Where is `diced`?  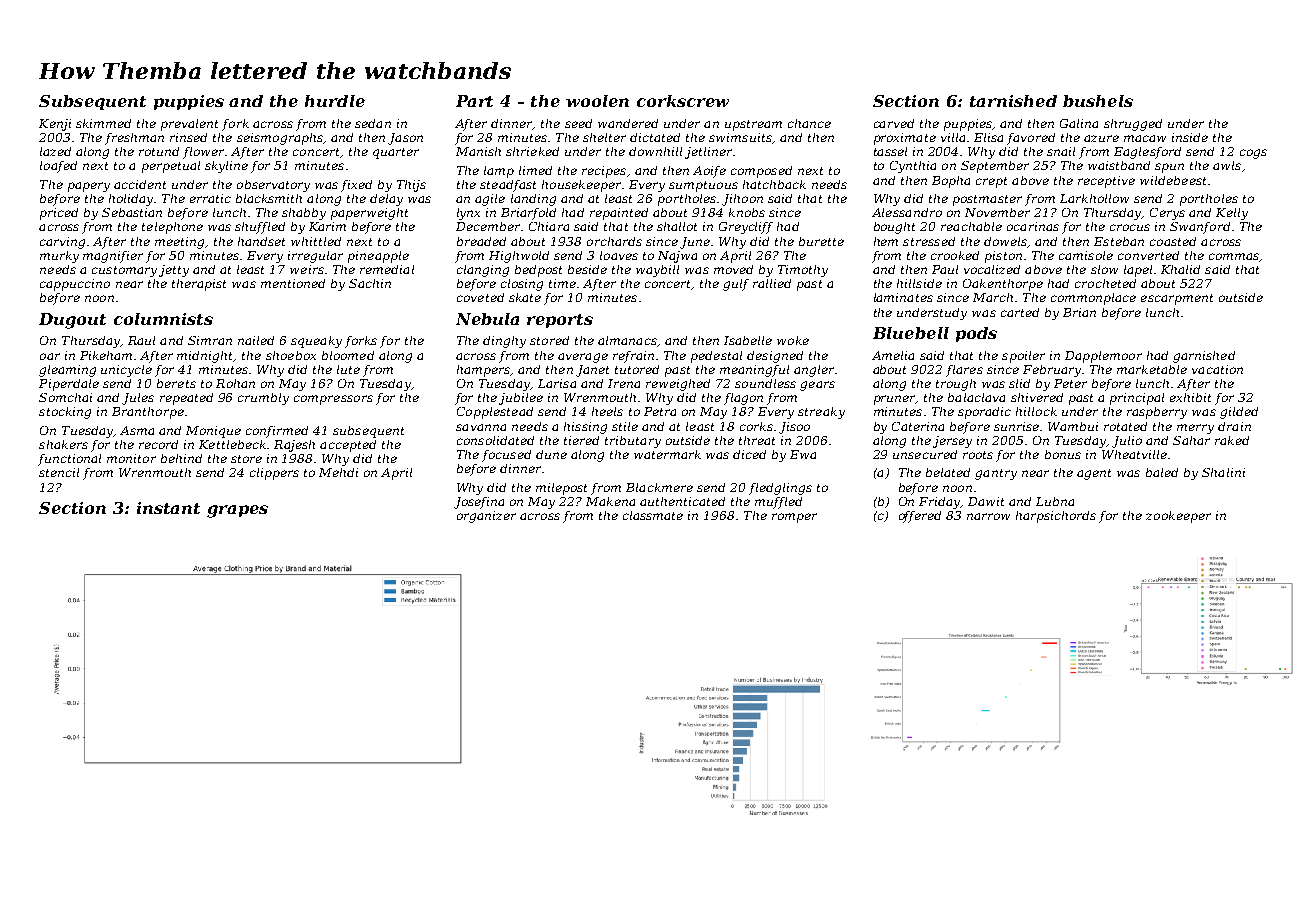 diced is located at coordinates (749, 454).
